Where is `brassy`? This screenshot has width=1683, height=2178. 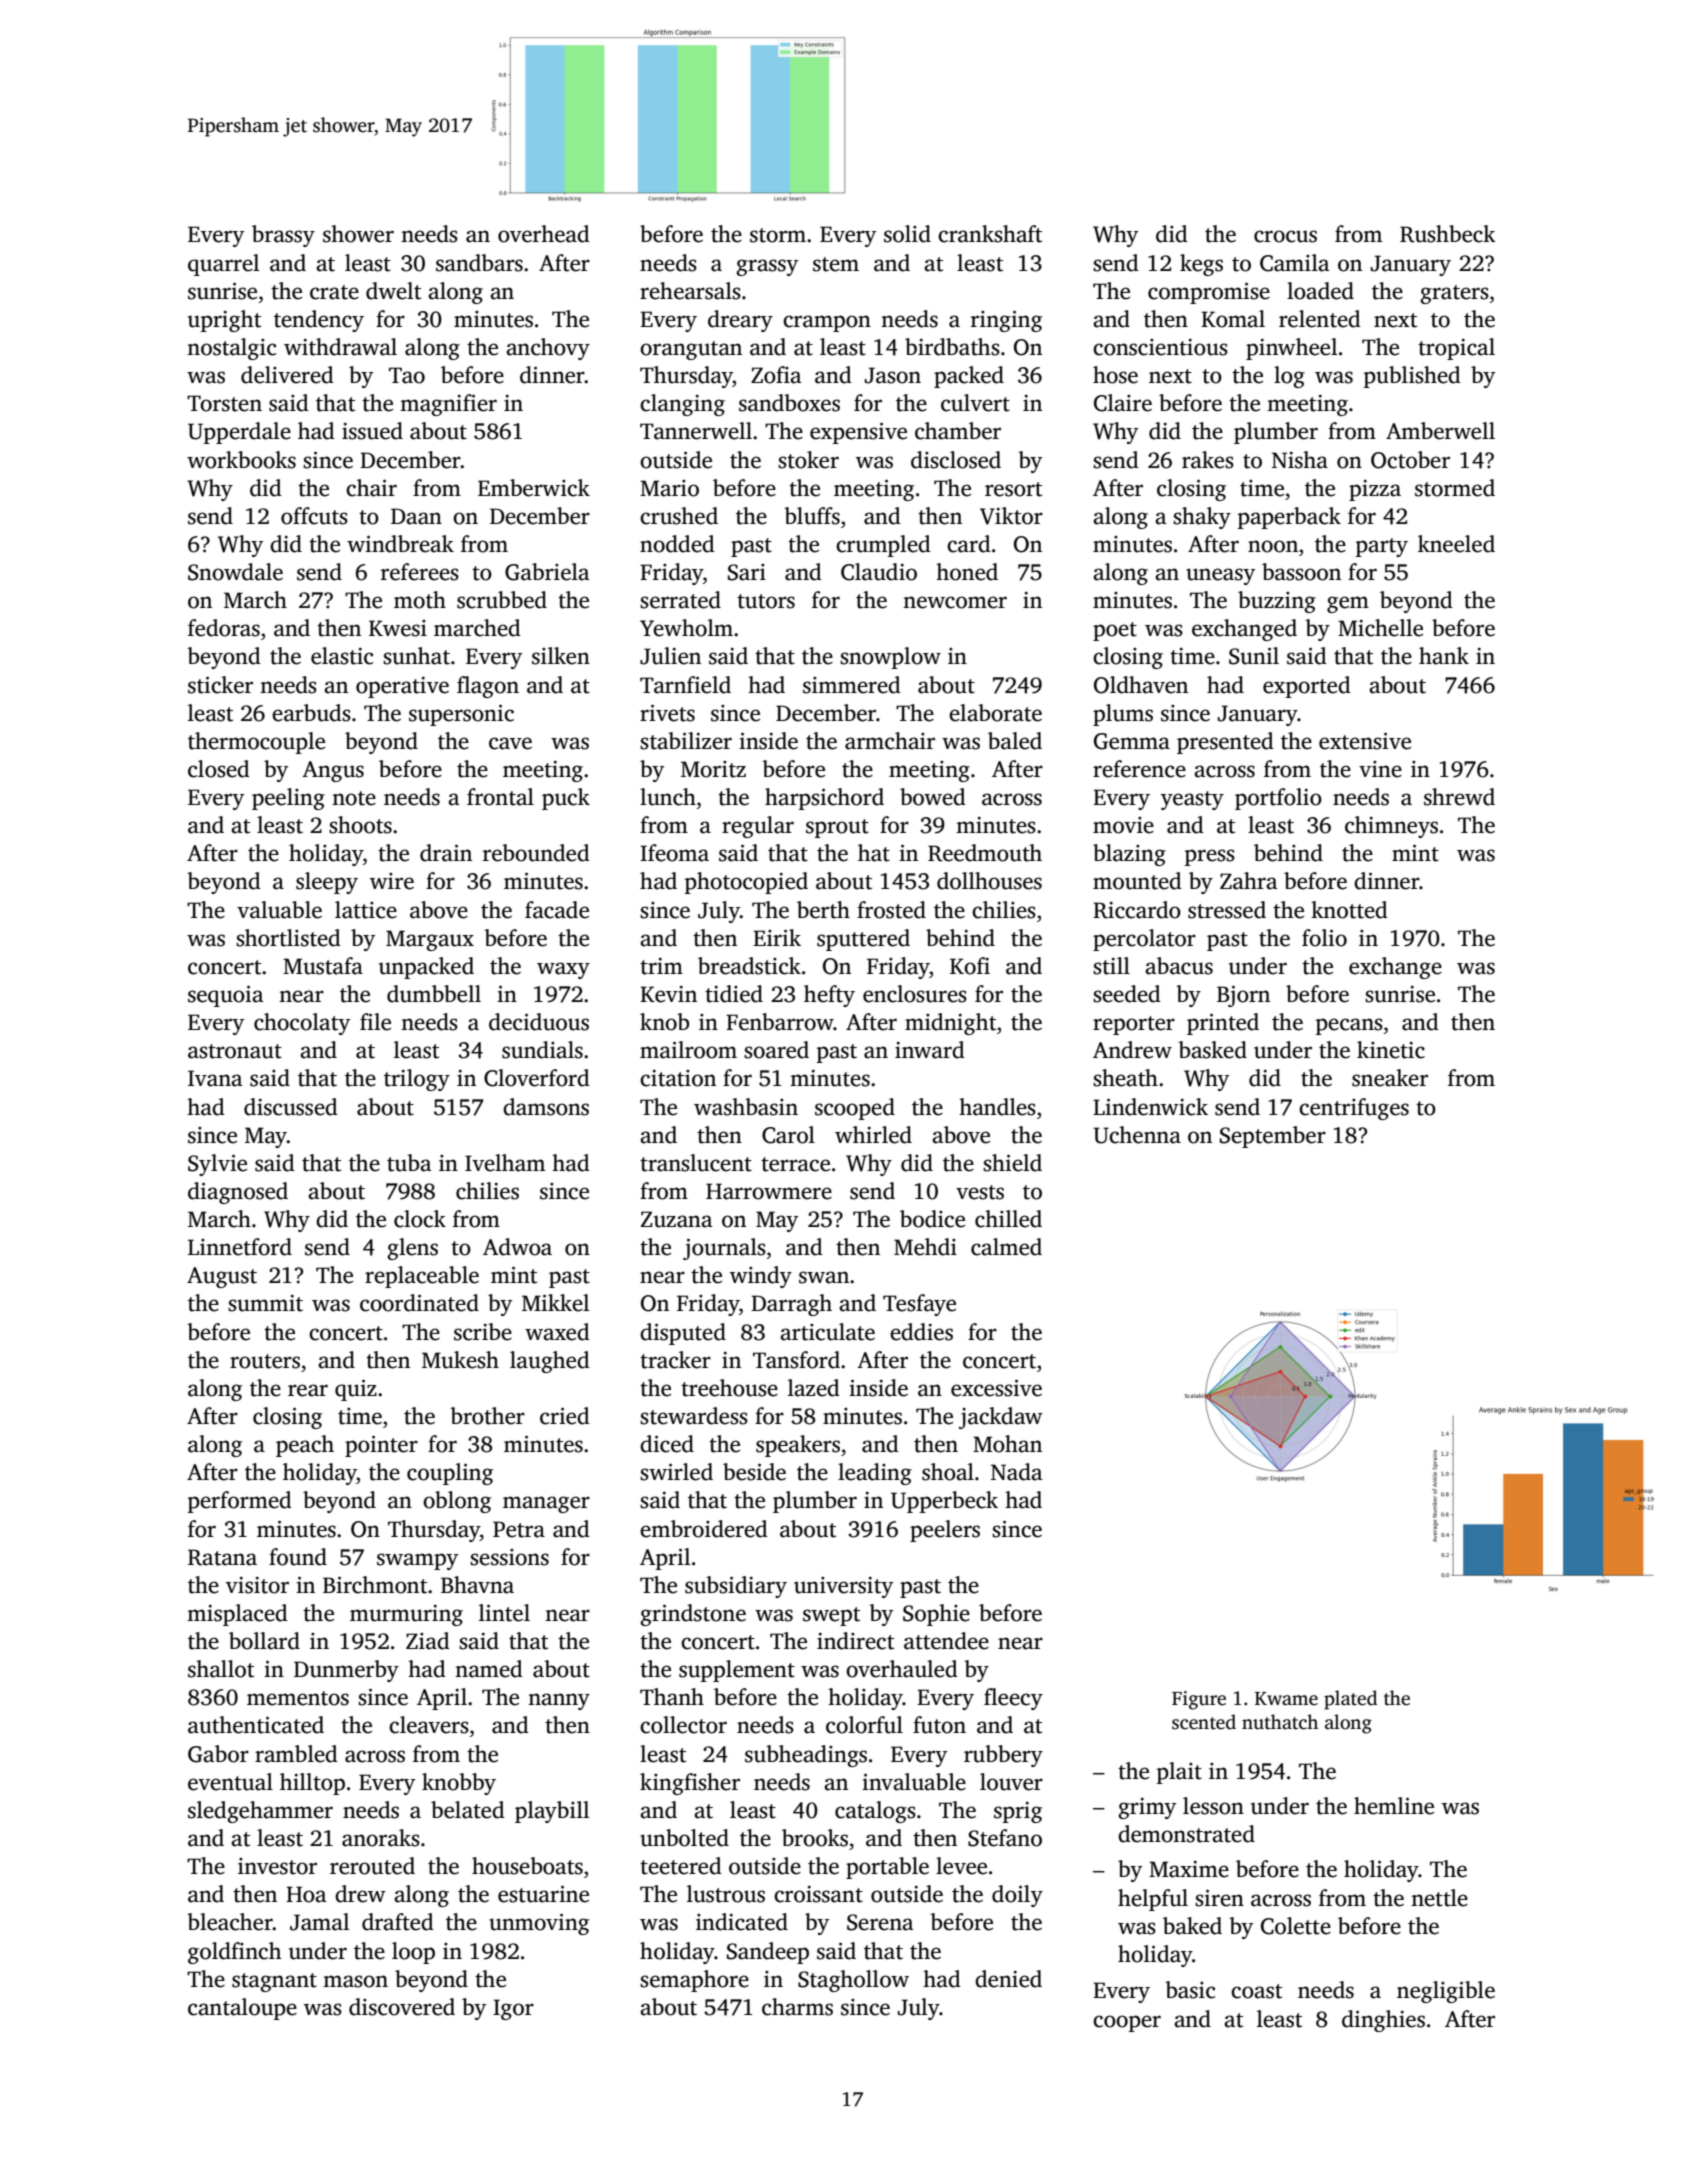 brassy is located at coordinates (283, 236).
